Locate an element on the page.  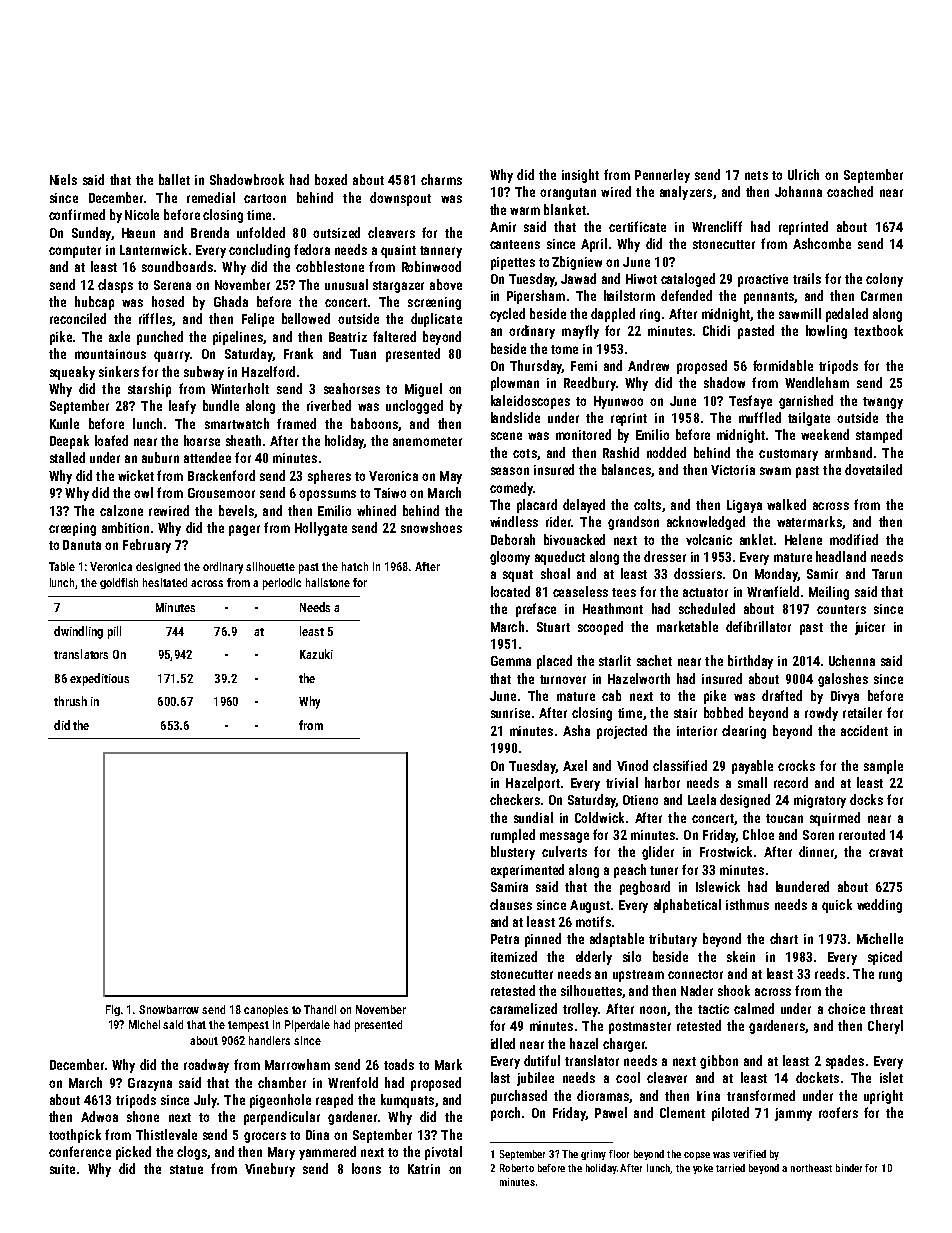
boxed is located at coordinates (331, 179).
